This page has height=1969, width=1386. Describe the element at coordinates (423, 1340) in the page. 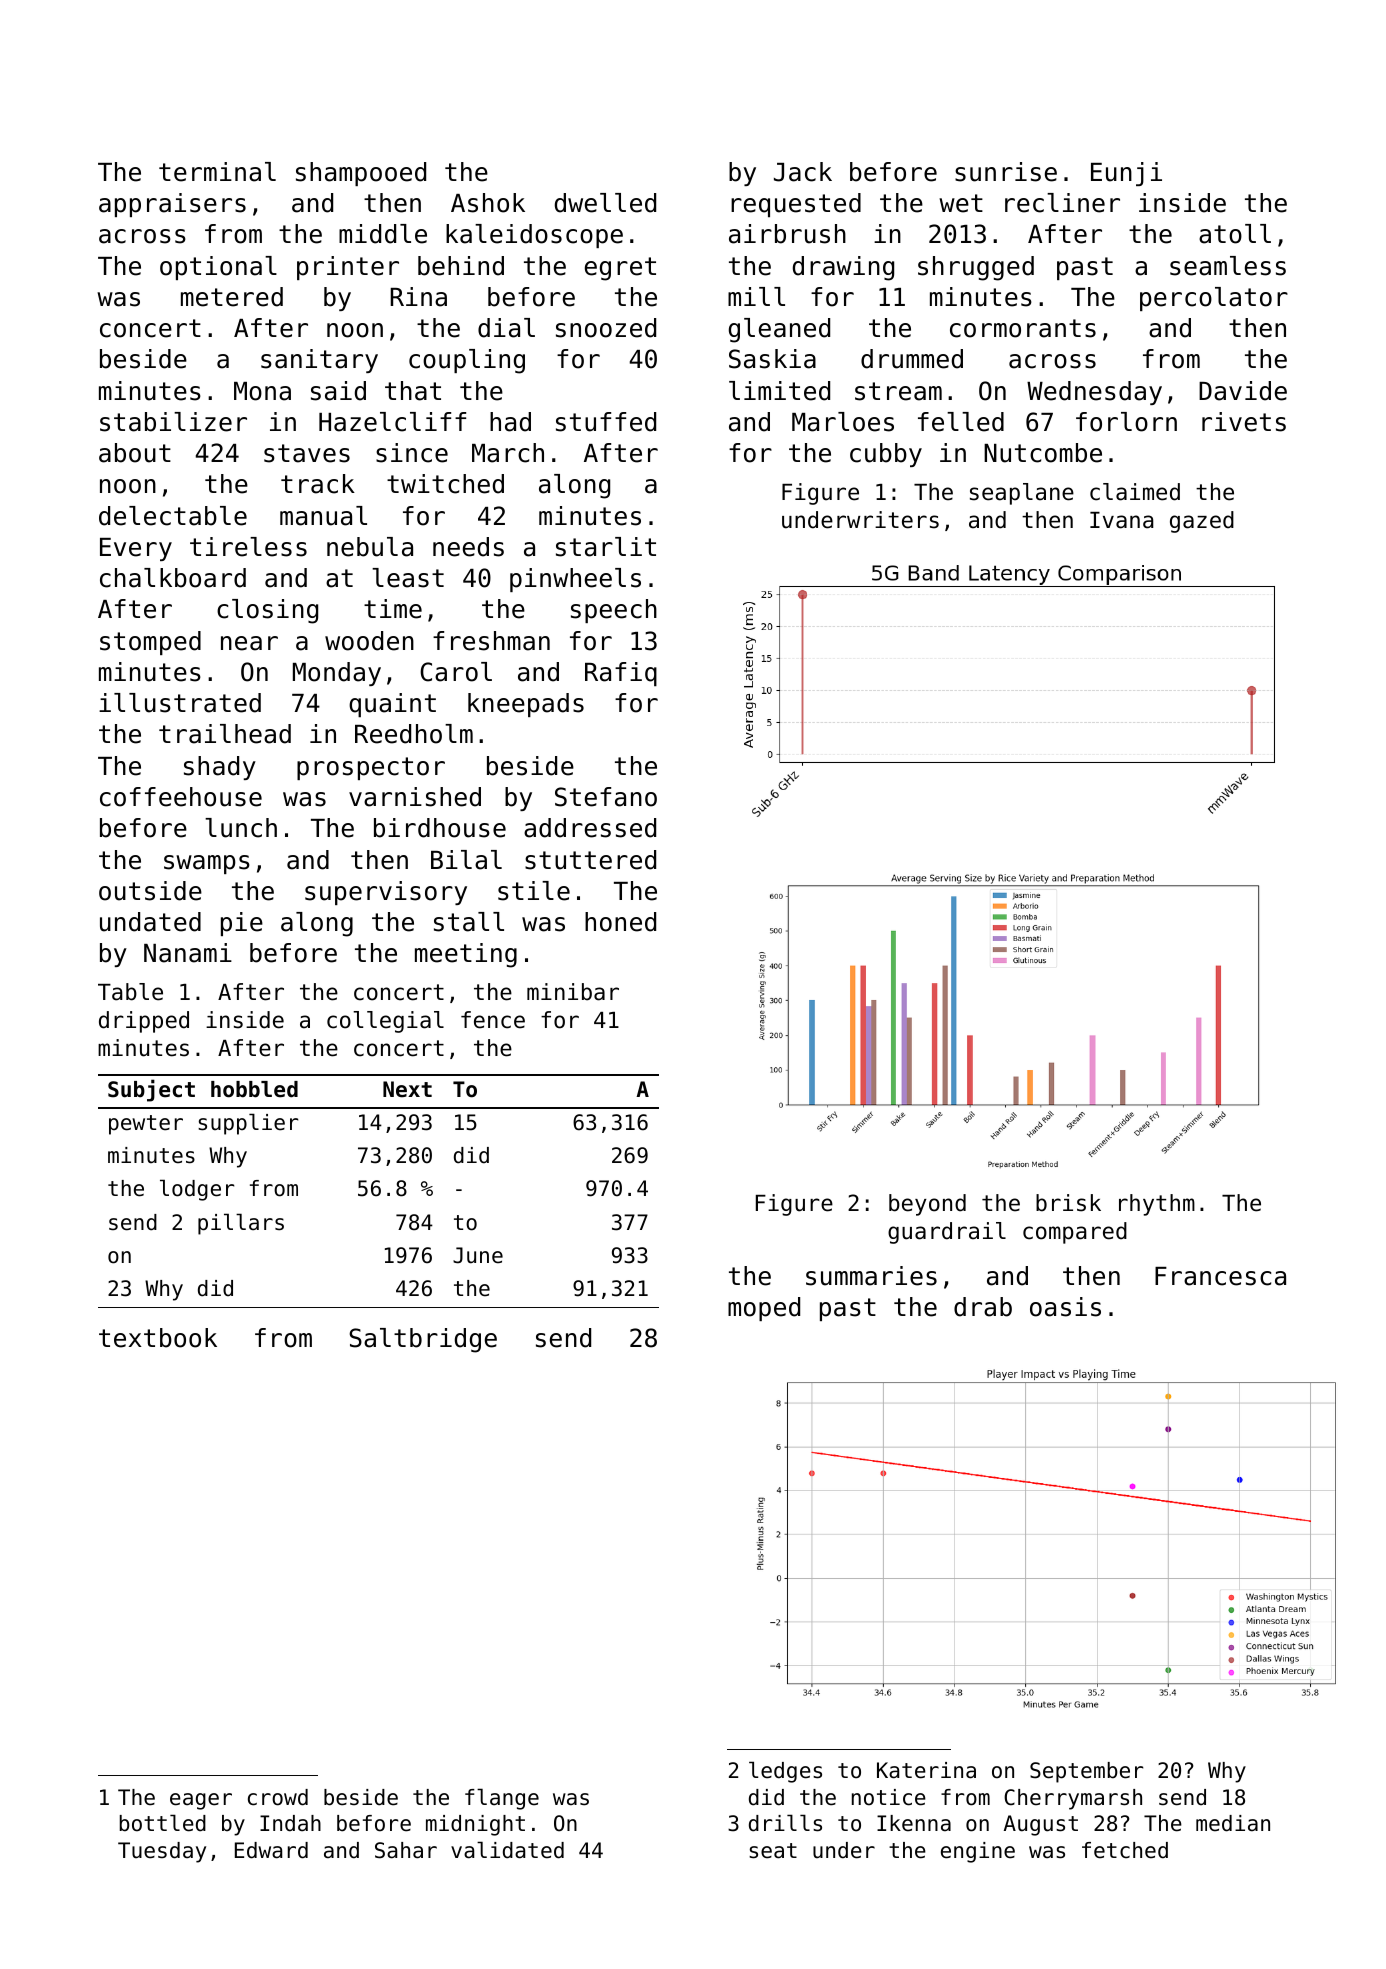

I see `Saltbridge` at that location.
